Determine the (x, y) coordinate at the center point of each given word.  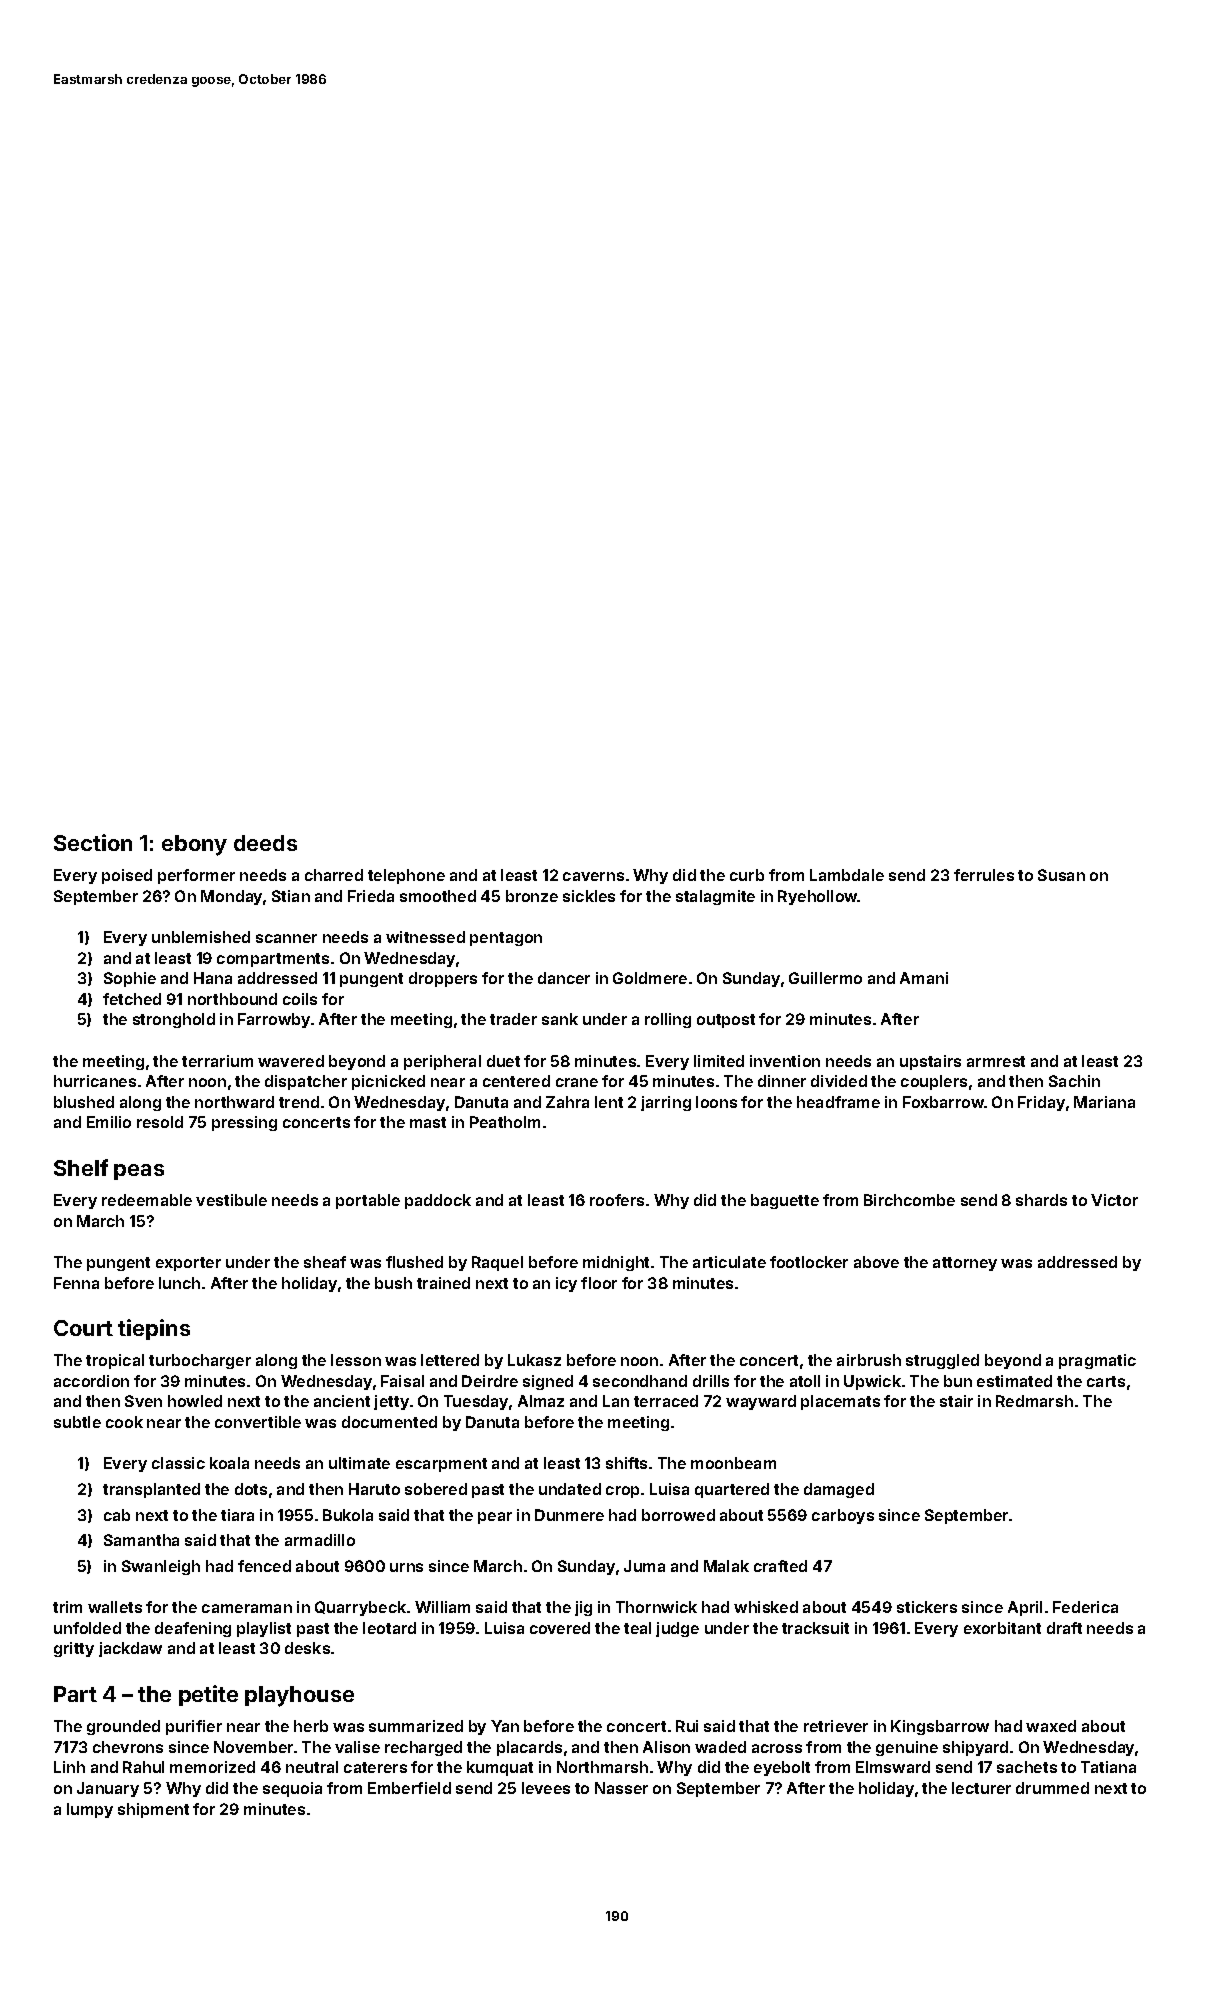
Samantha (141, 1540)
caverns (593, 876)
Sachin (1074, 1081)
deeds (265, 843)
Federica (1085, 1607)
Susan (1061, 875)
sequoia (292, 1789)
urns (406, 1567)
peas (139, 1172)
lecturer (981, 1788)
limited (719, 1061)
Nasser (621, 1788)
